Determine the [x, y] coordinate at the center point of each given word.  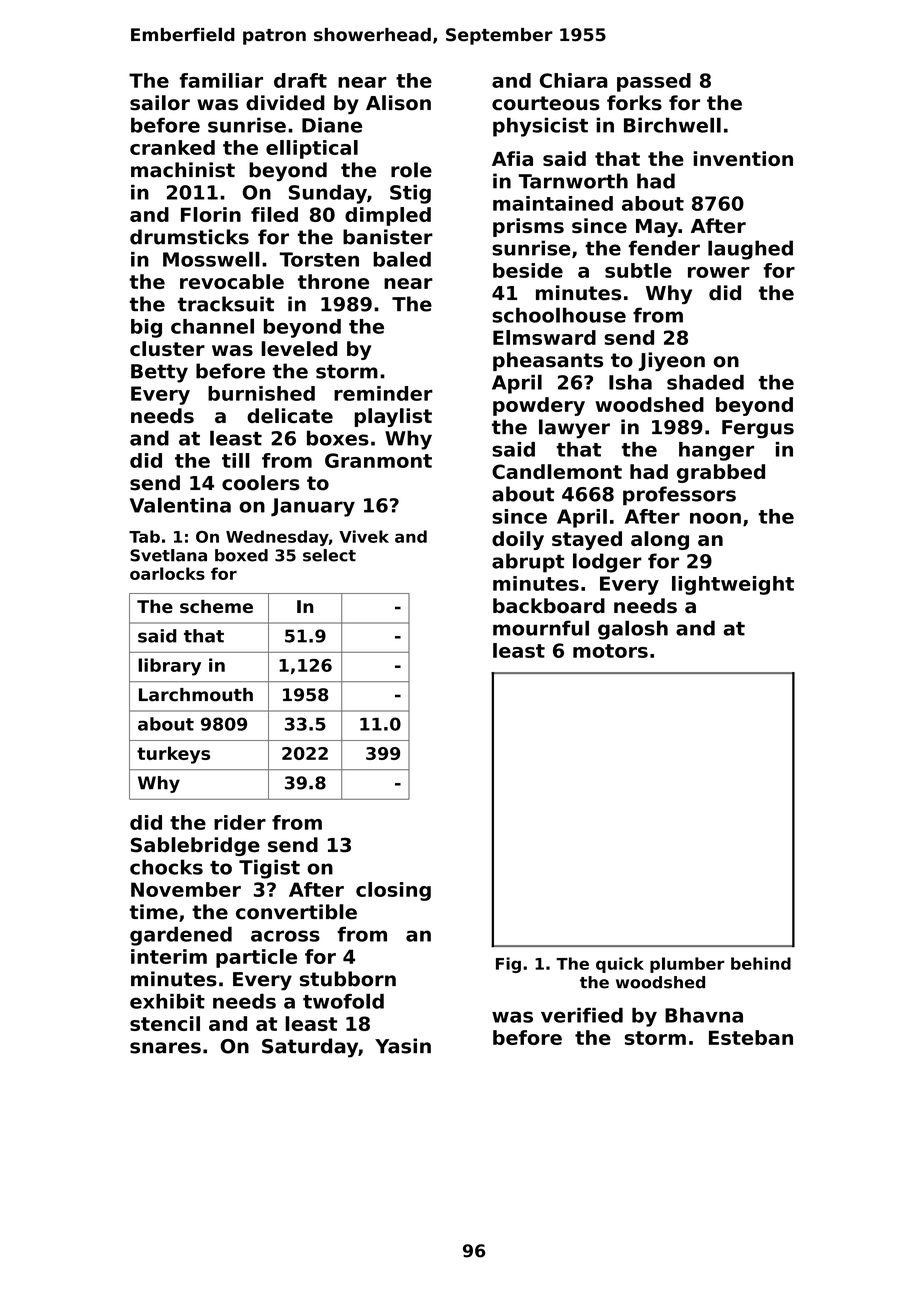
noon [715, 518]
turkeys [173, 755]
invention [743, 158]
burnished [261, 393]
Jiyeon [672, 362]
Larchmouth [196, 695]
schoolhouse [559, 315]
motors [610, 651]
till [236, 460]
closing [393, 891]
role [411, 170]
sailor [160, 103]
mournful [541, 628]
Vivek [364, 536]
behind [761, 963]
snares [165, 1048]
